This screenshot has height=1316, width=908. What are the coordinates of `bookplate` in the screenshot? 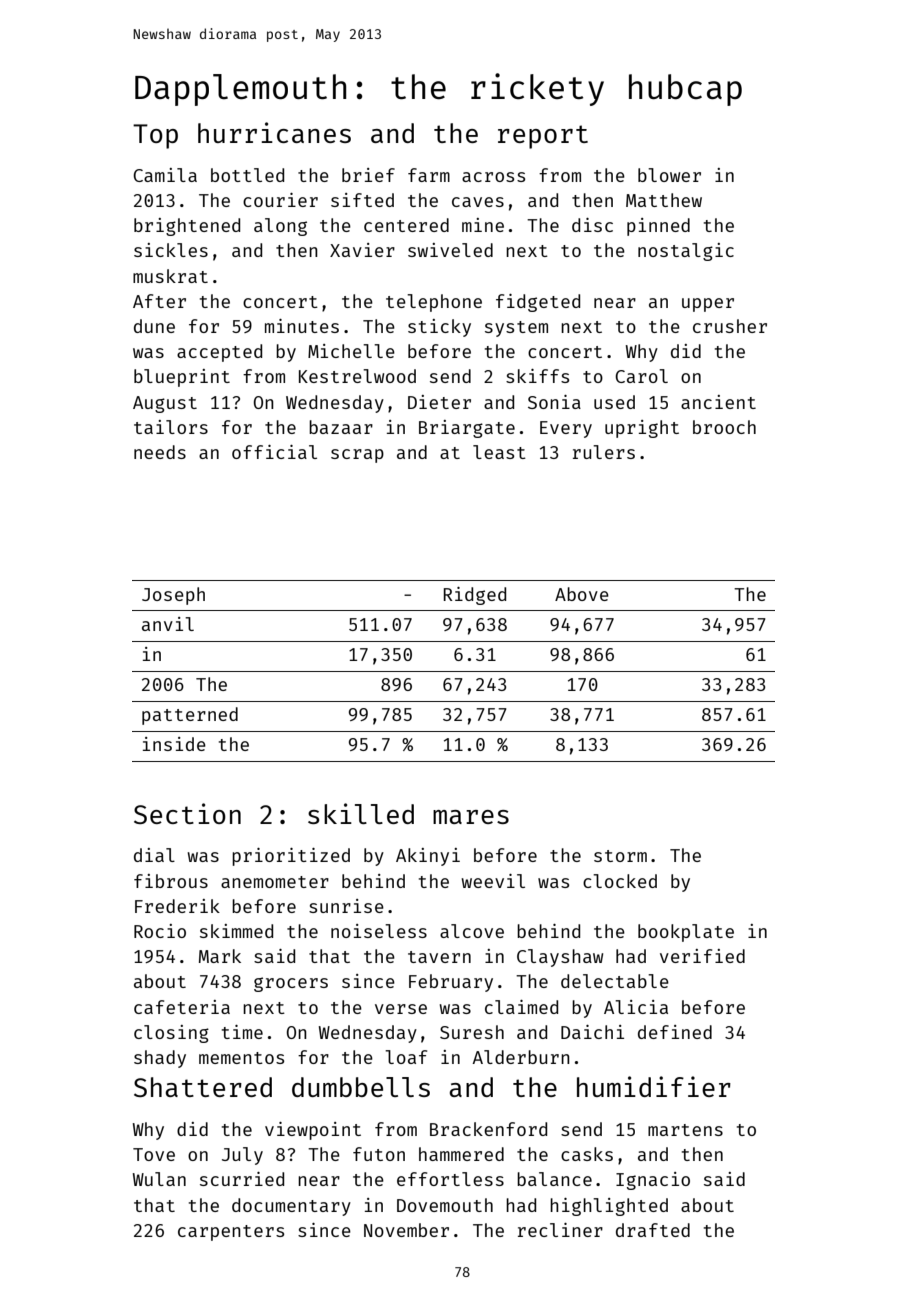 It's located at (686, 933).
